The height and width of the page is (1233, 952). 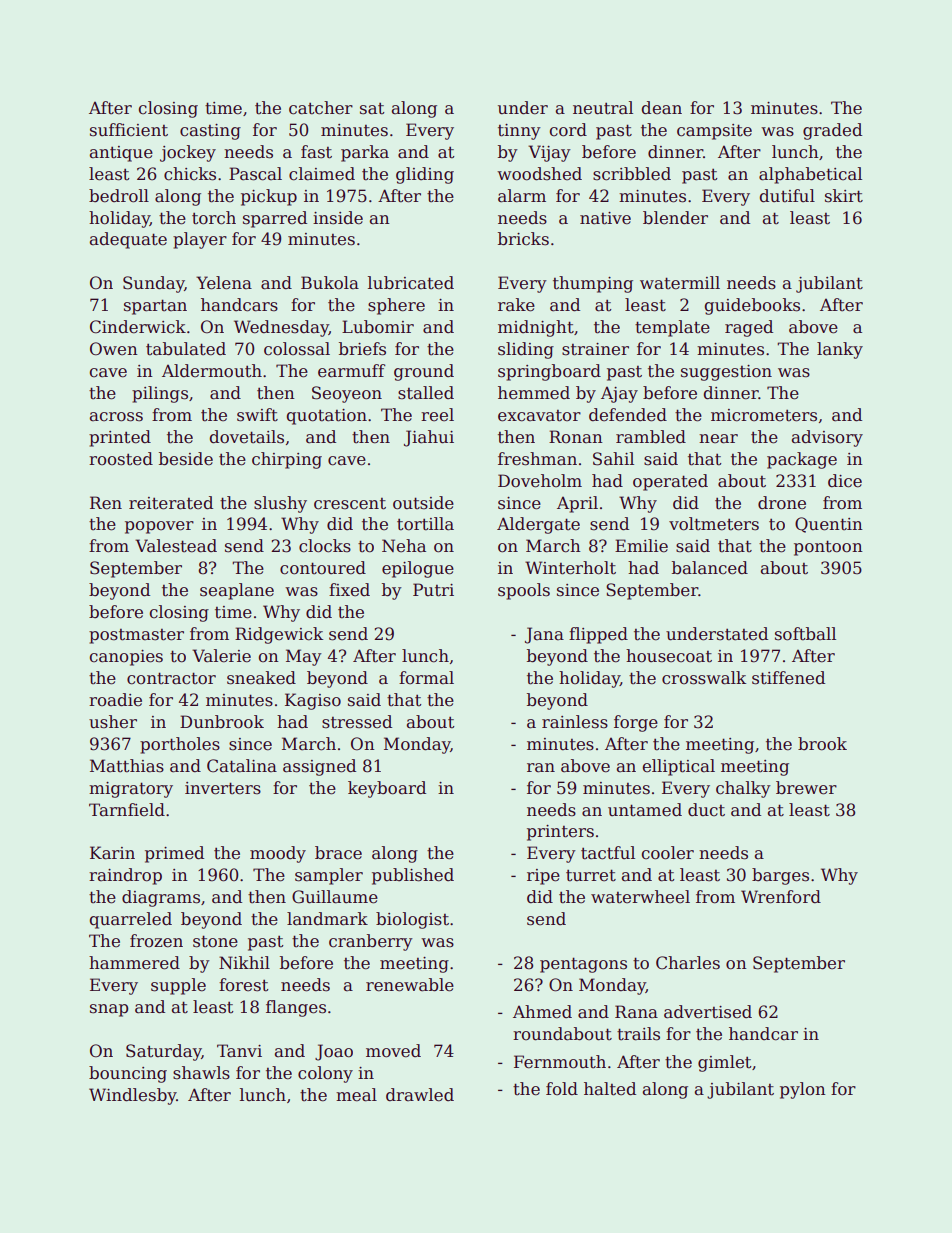 I want to click on brace, so click(x=338, y=853).
